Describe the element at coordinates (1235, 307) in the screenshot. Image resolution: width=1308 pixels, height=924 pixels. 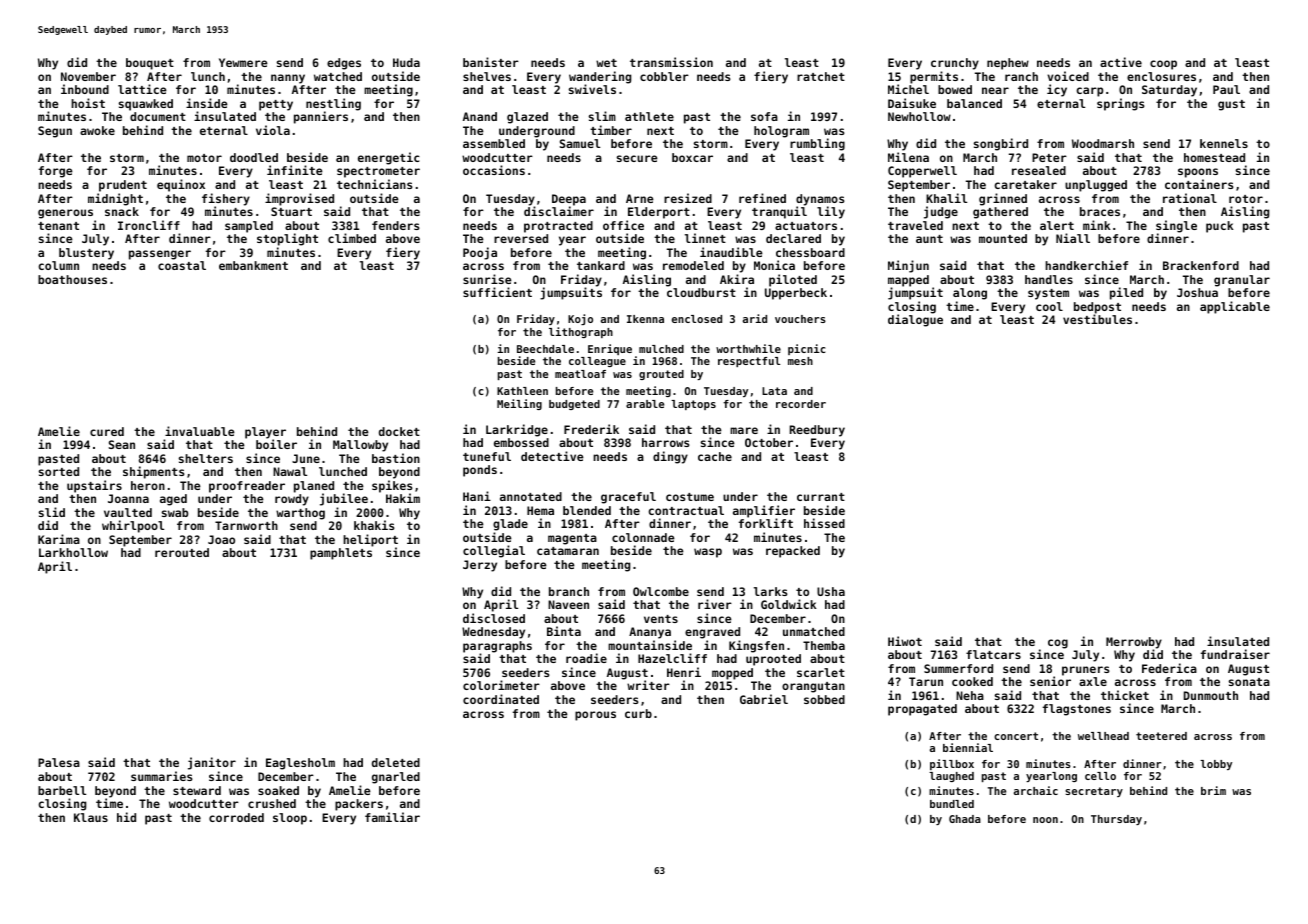
I see `applicable` at that location.
